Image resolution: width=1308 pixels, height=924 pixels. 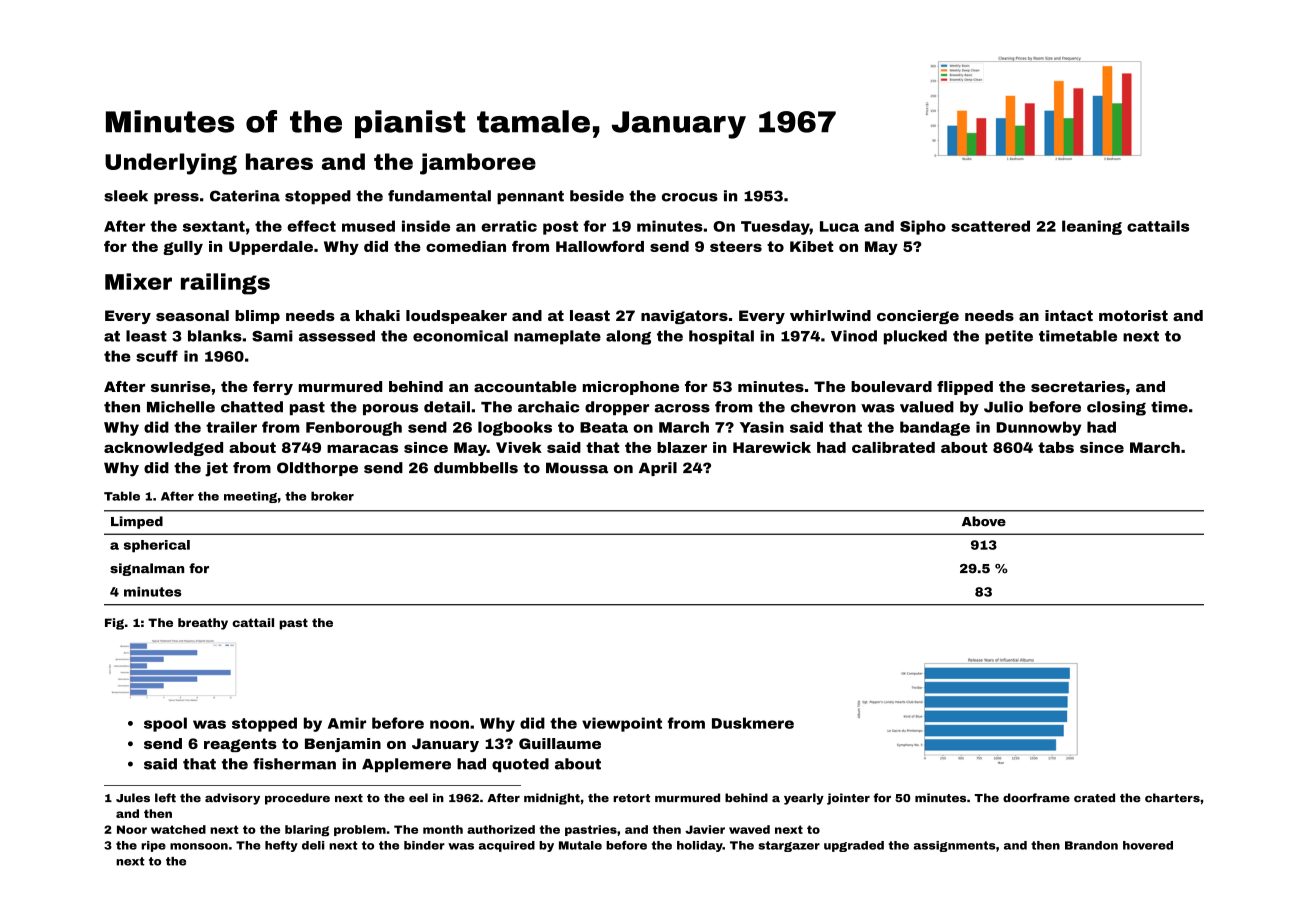 I want to click on scattered, so click(x=990, y=226).
